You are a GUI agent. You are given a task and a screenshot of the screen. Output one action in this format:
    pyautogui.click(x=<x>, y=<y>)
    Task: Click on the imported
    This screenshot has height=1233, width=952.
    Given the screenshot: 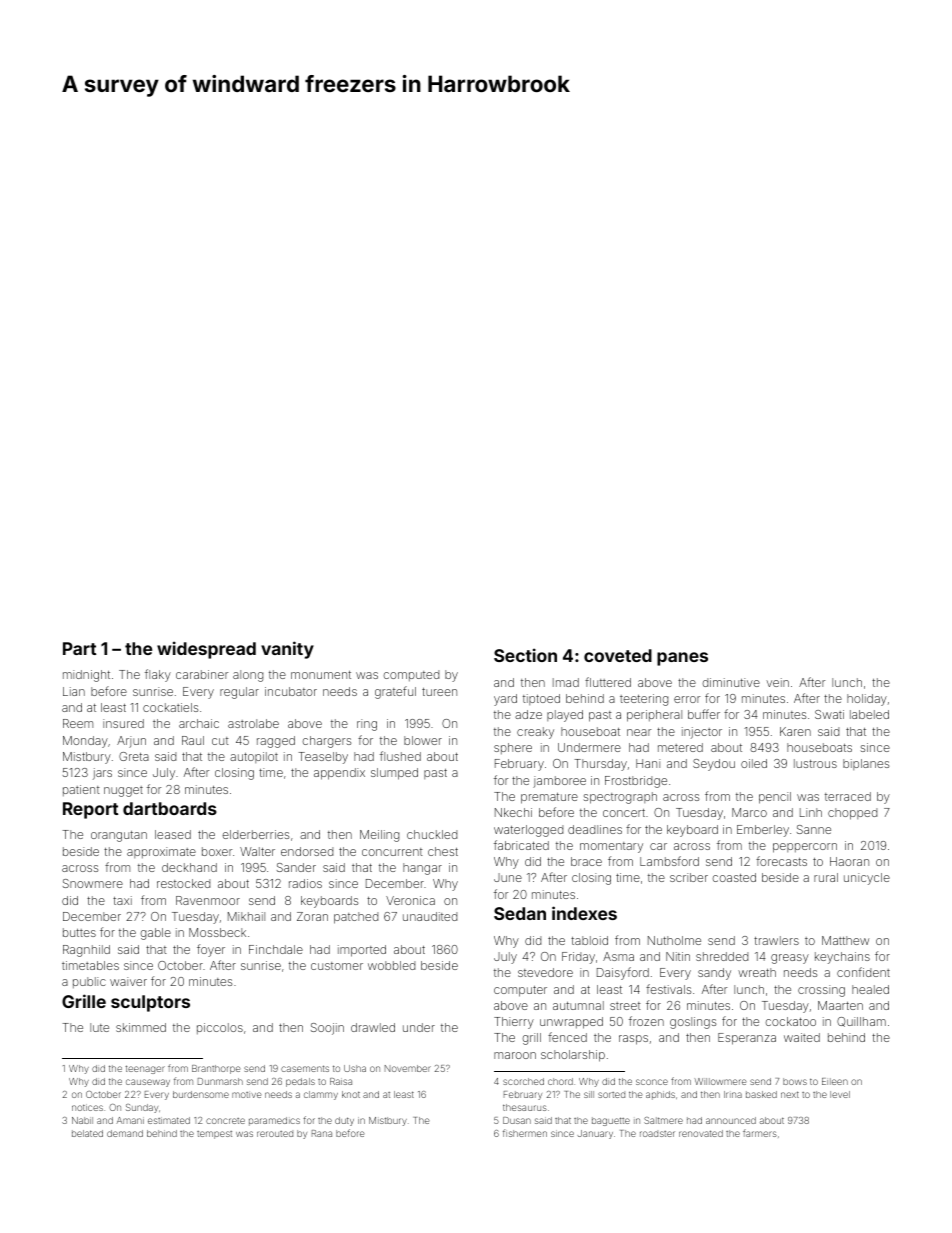 What is the action you would take?
    pyautogui.click(x=362, y=951)
